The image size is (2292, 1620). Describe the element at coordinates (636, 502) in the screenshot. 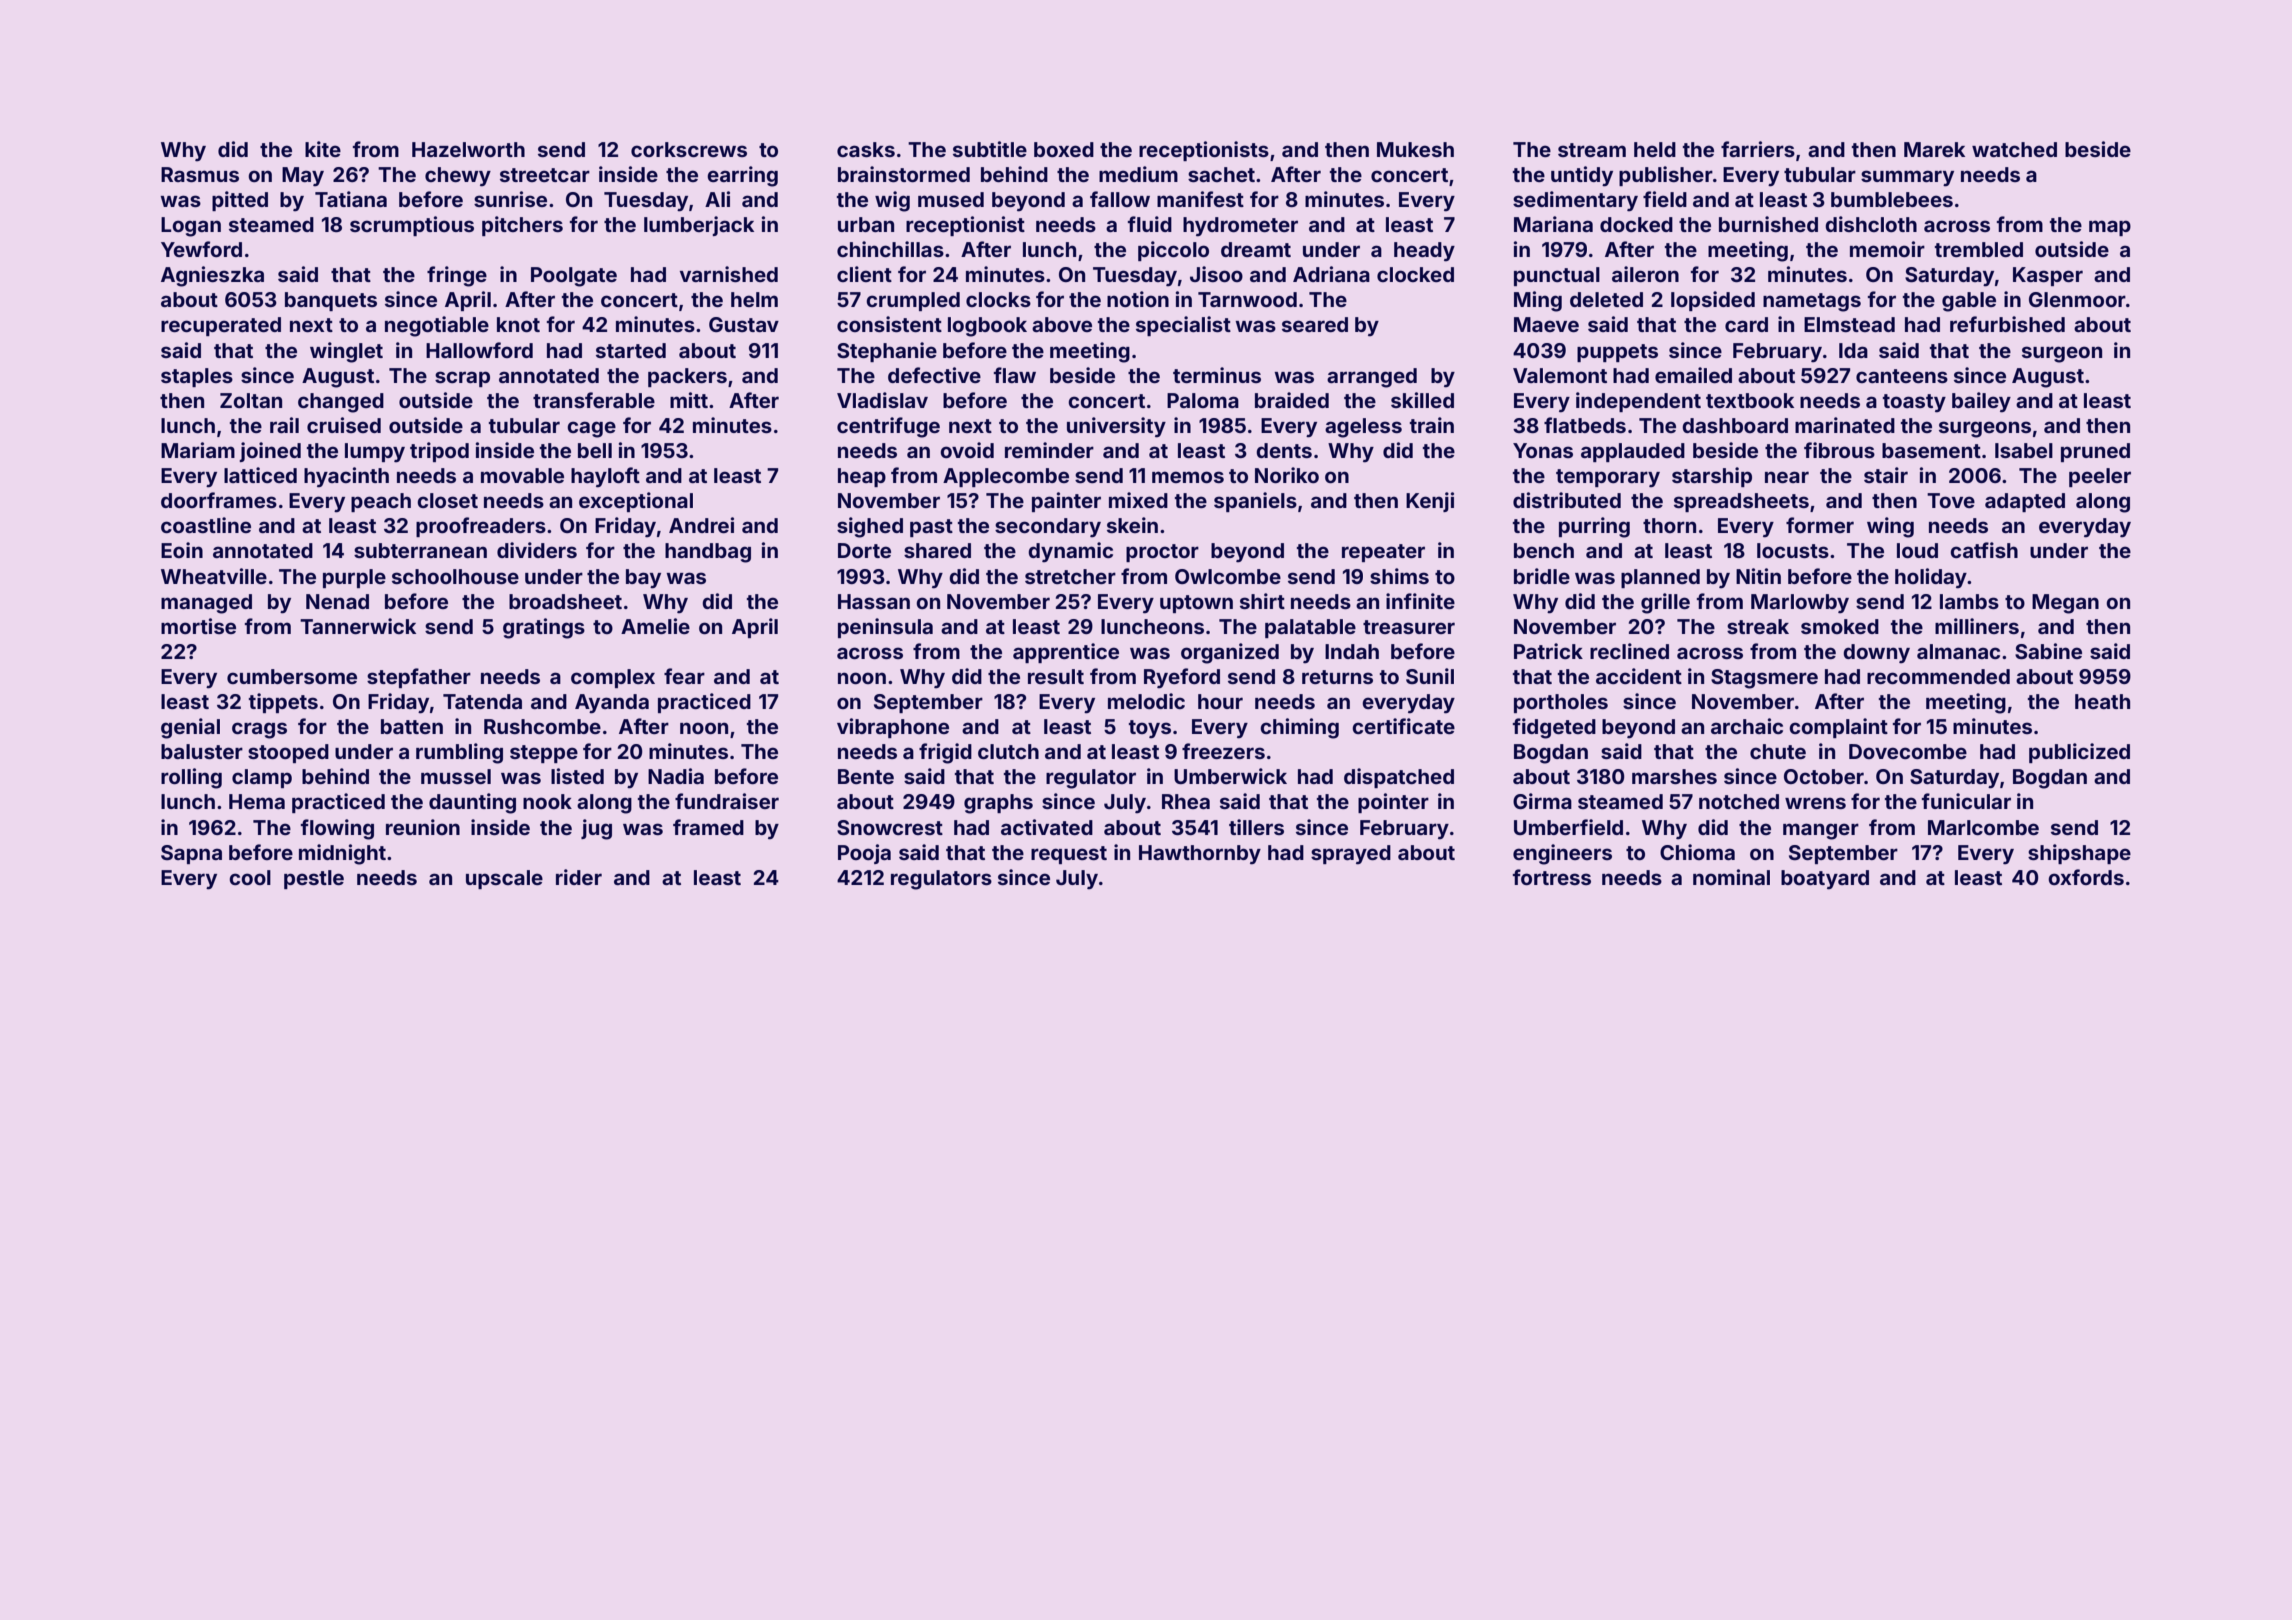

I see `exceptional` at that location.
